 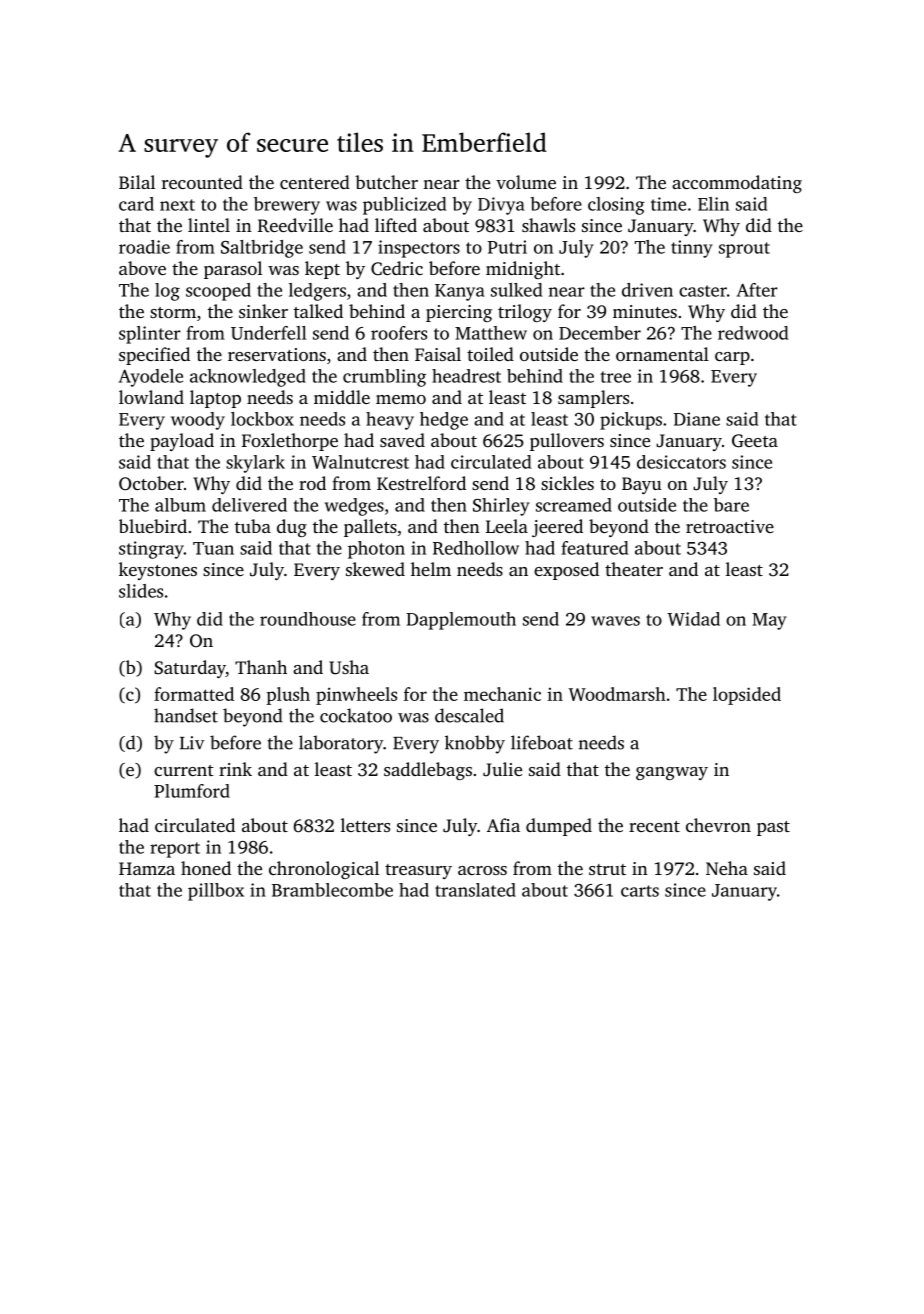 What do you see at coordinates (523, 270) in the screenshot?
I see `midnight` at bounding box center [523, 270].
